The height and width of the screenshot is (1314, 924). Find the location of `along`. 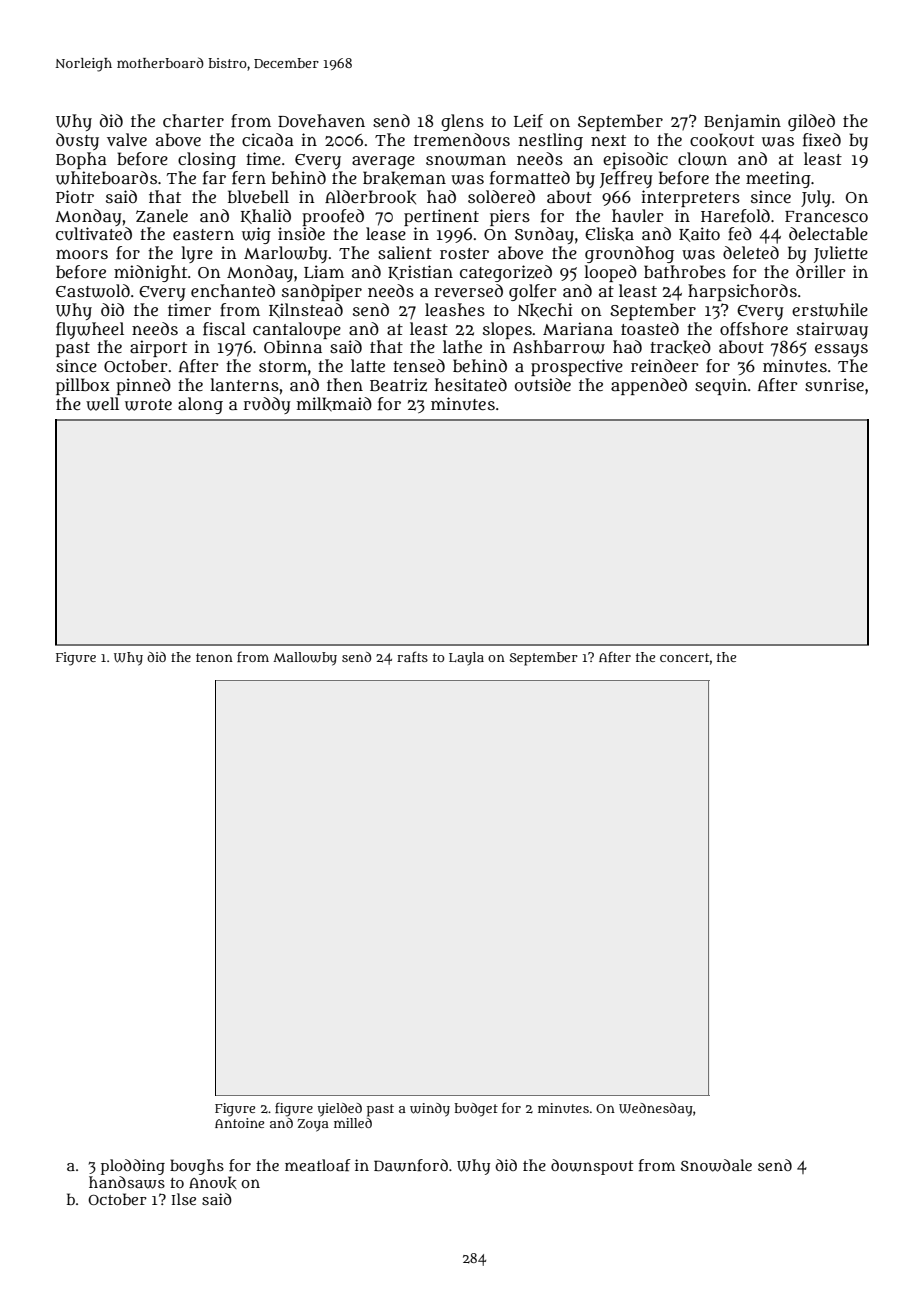

along is located at coordinates (200, 405).
